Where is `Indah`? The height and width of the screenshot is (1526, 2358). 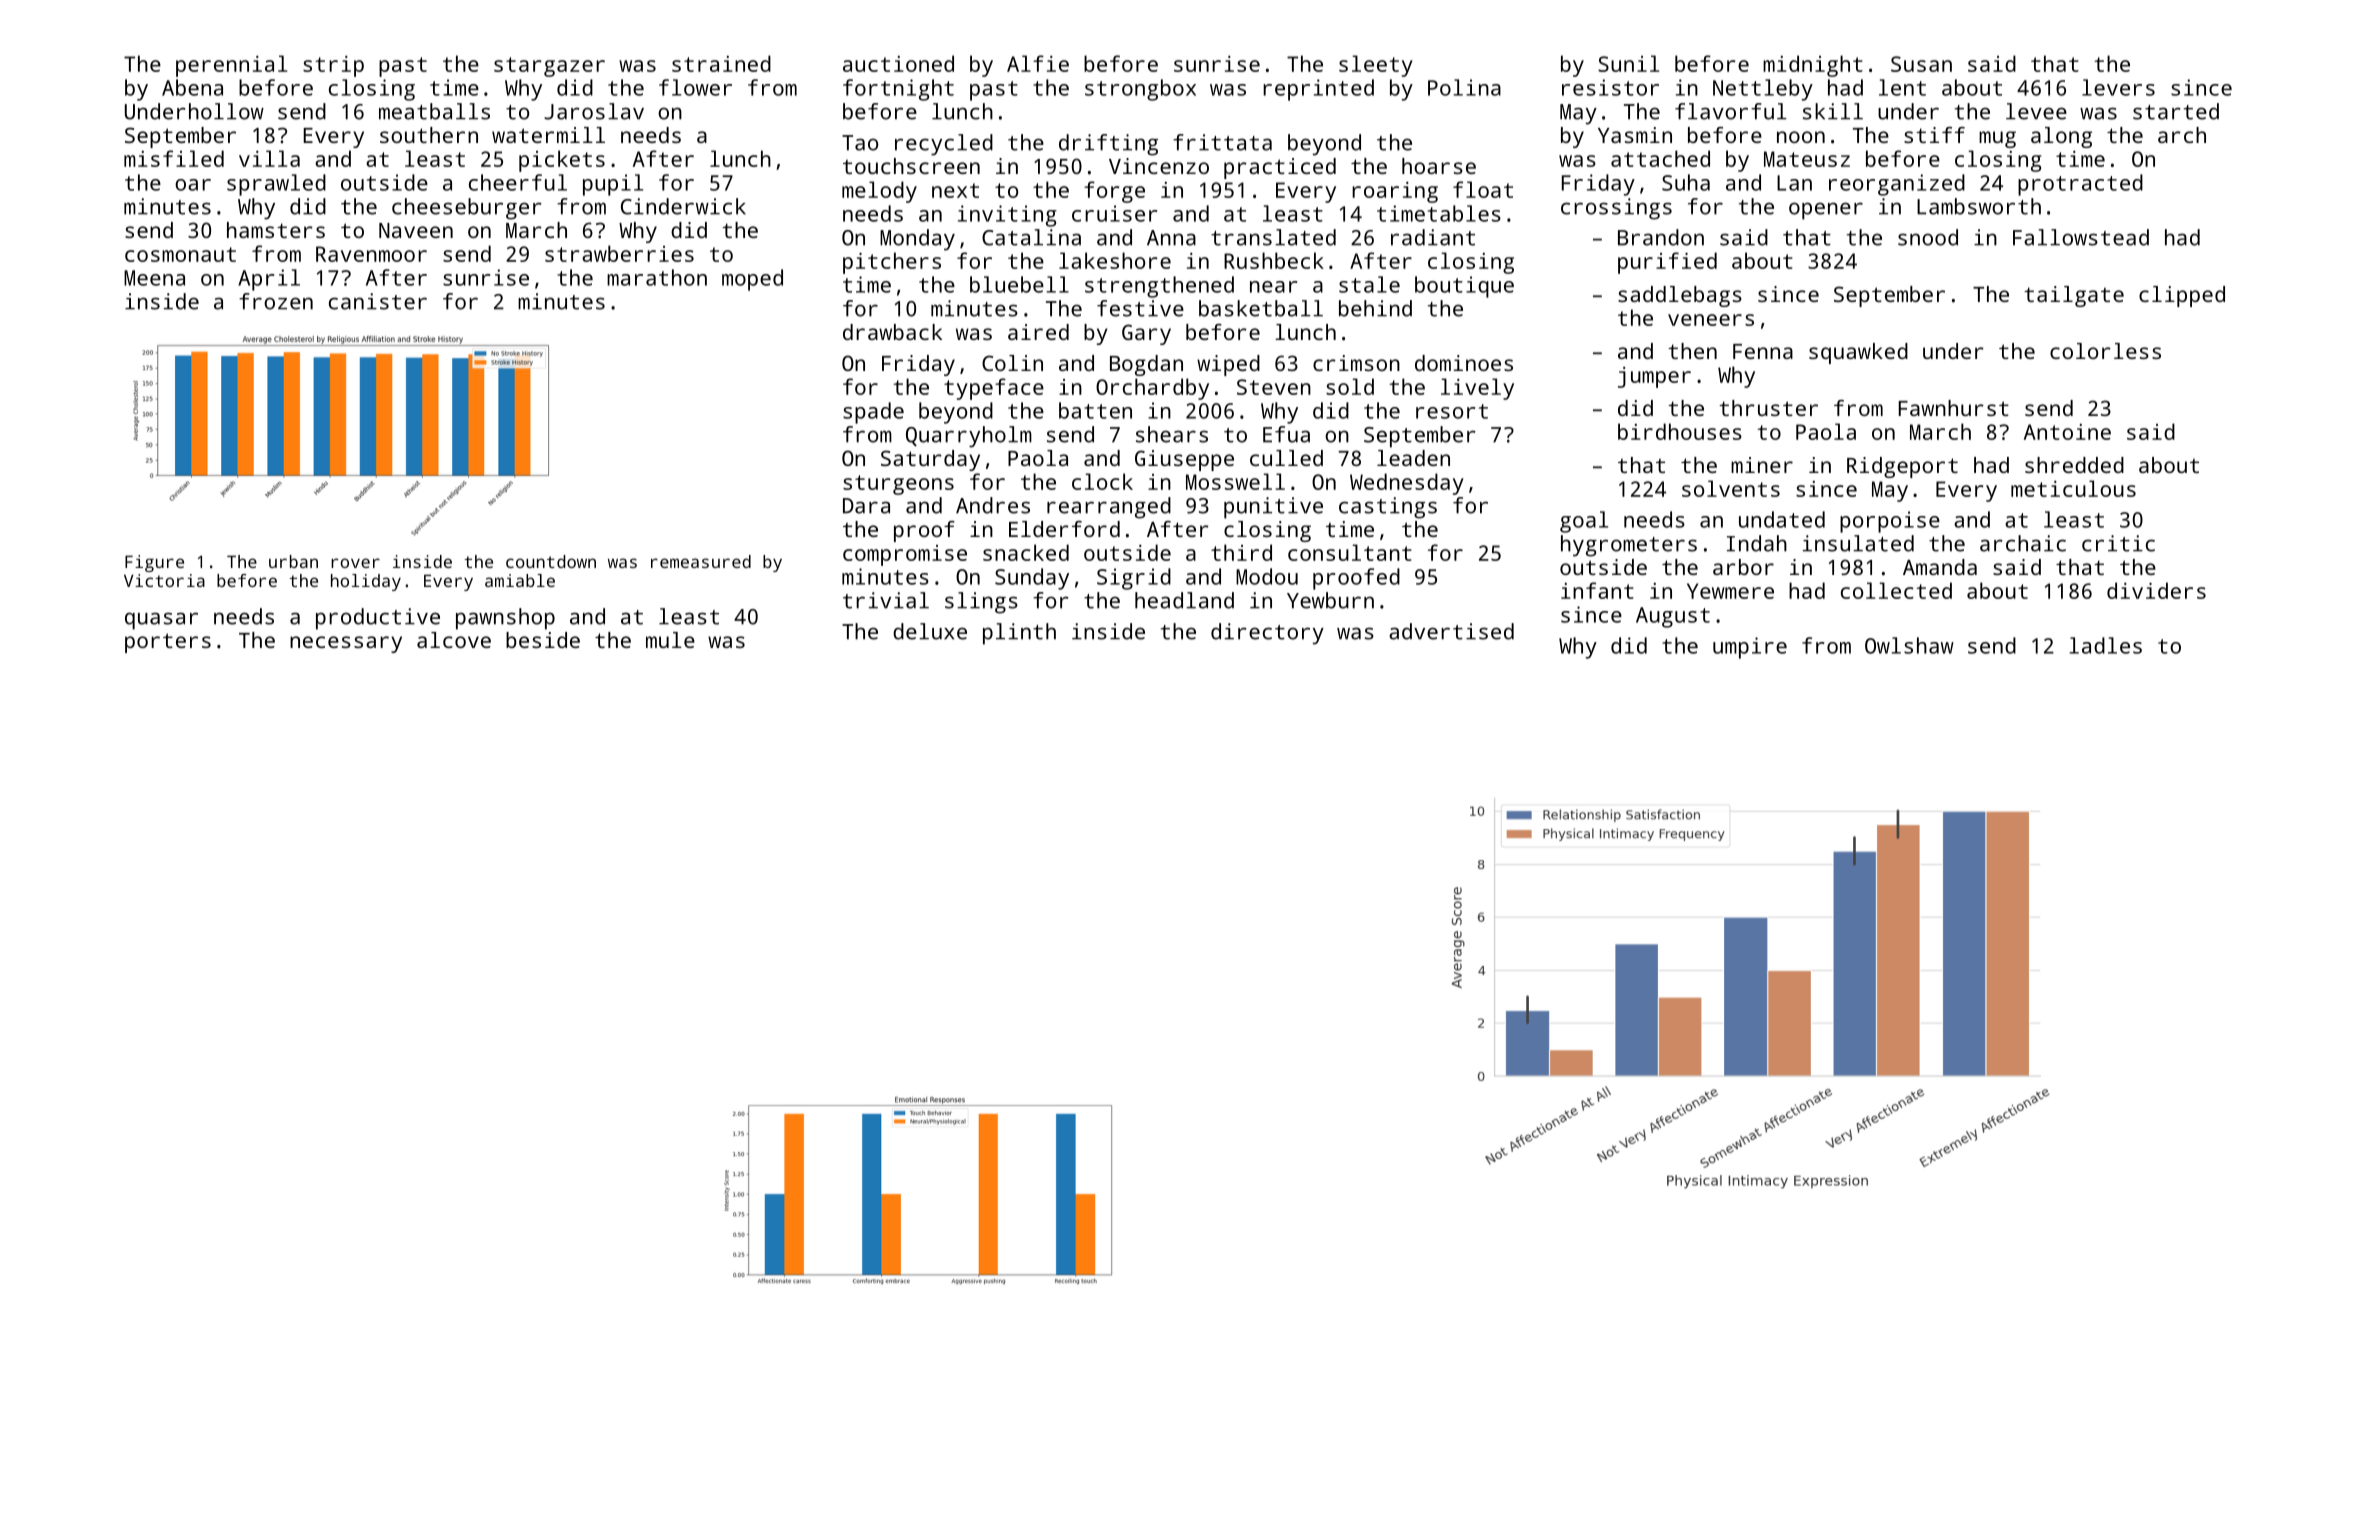
Indah is located at coordinates (1757, 543).
